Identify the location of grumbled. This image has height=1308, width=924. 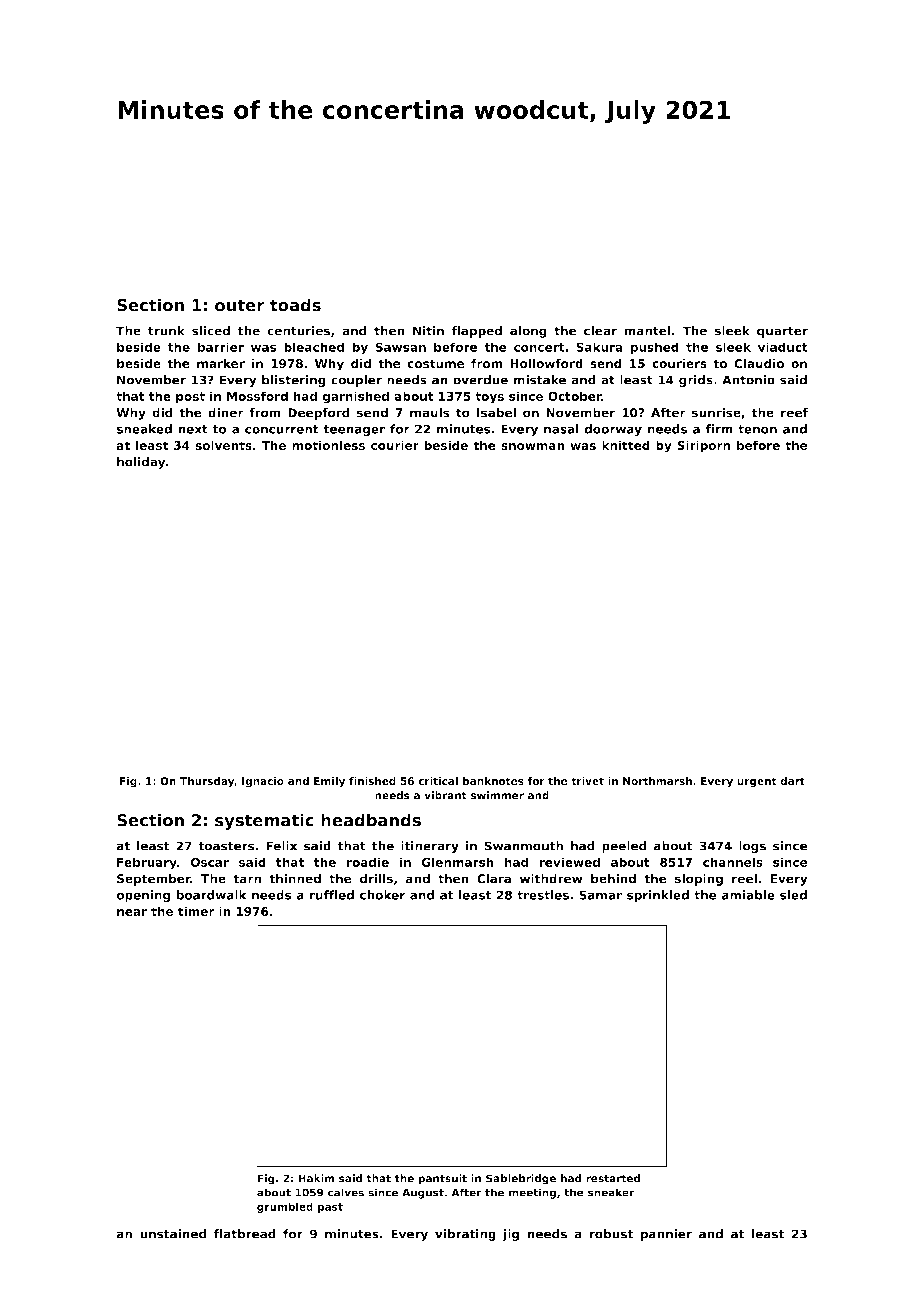
(285, 1207).
